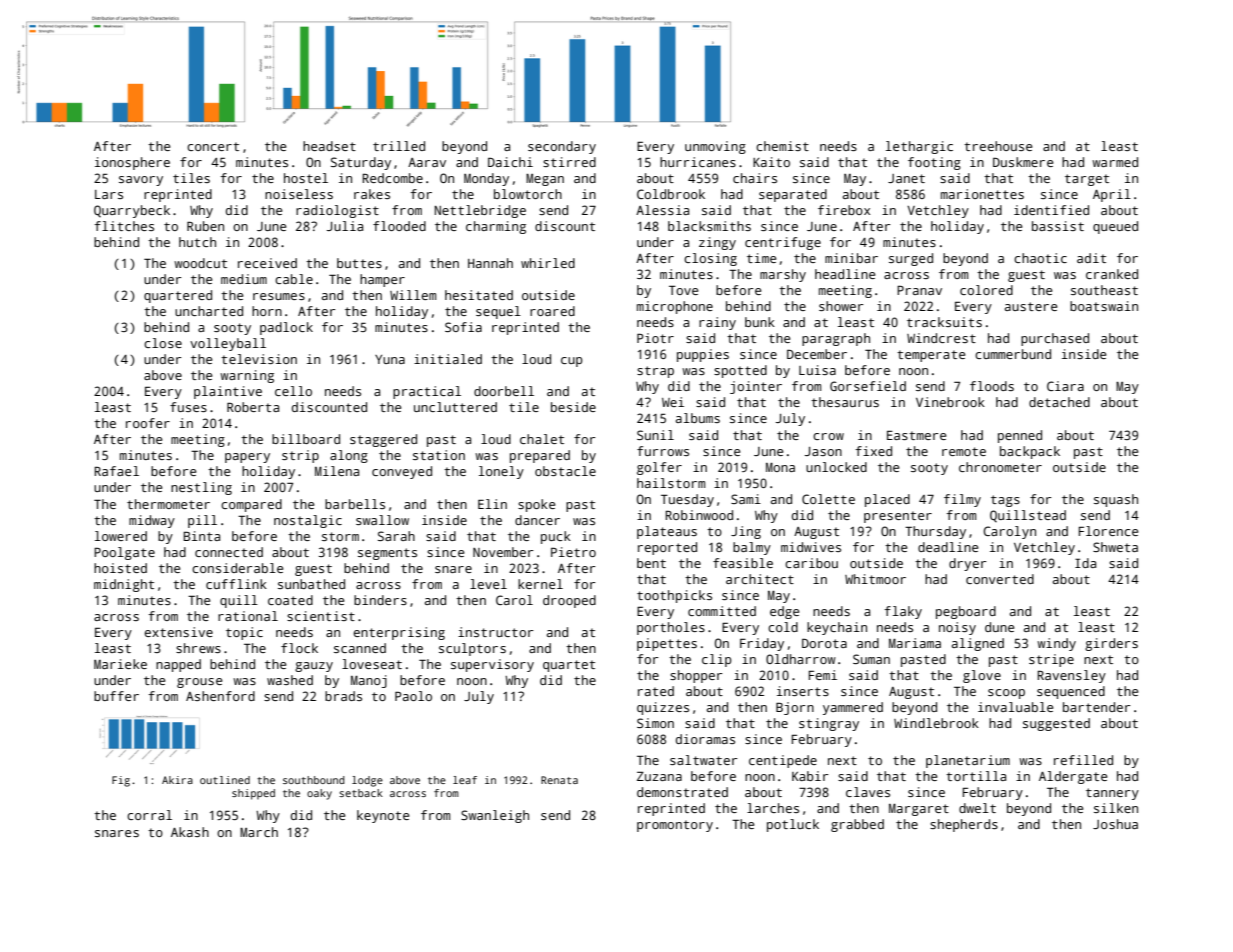 The width and height of the screenshot is (1233, 952). What do you see at coordinates (1115, 162) in the screenshot?
I see `warmed` at bounding box center [1115, 162].
